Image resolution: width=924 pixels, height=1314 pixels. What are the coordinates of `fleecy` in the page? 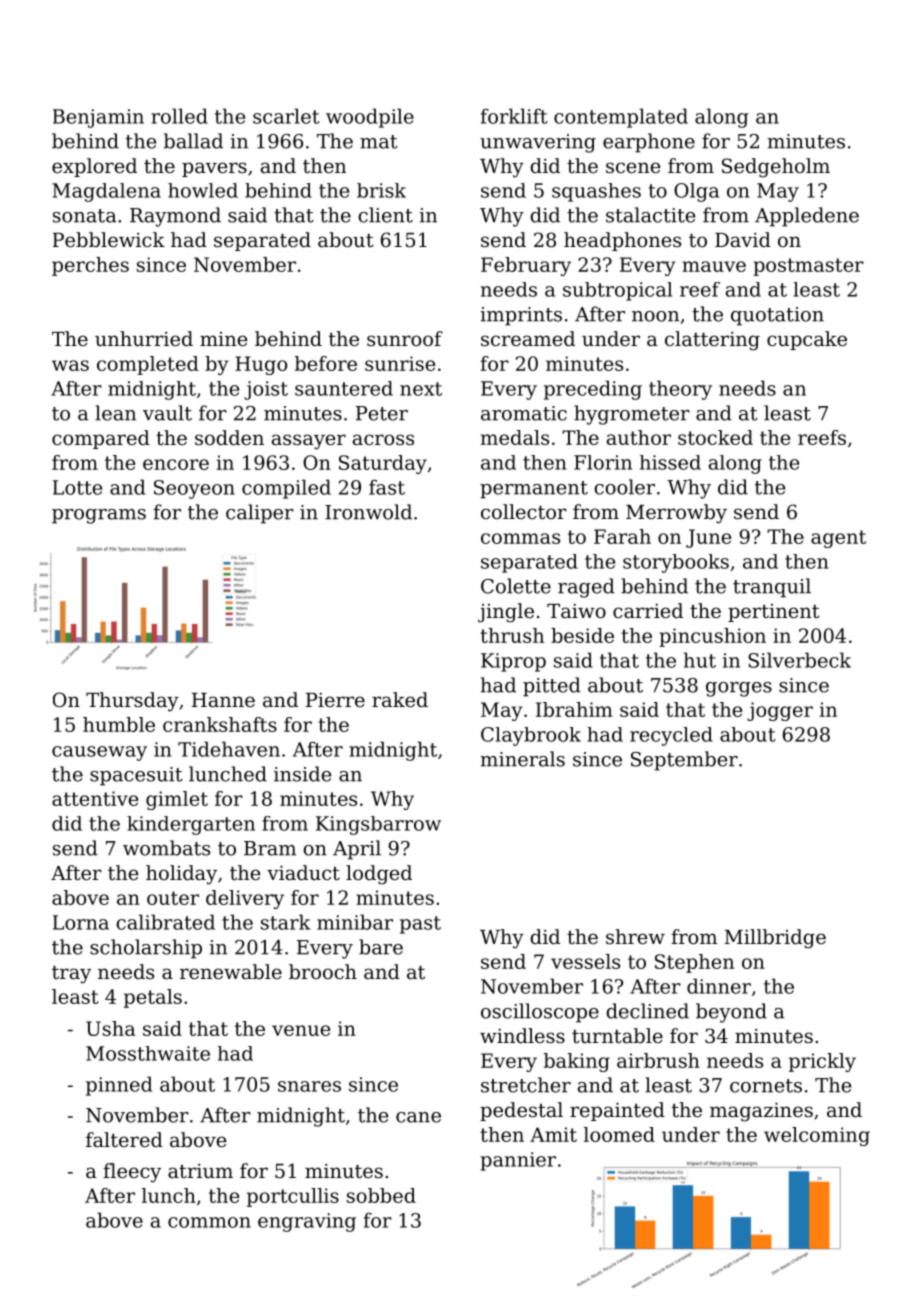 It's located at (132, 1173).
